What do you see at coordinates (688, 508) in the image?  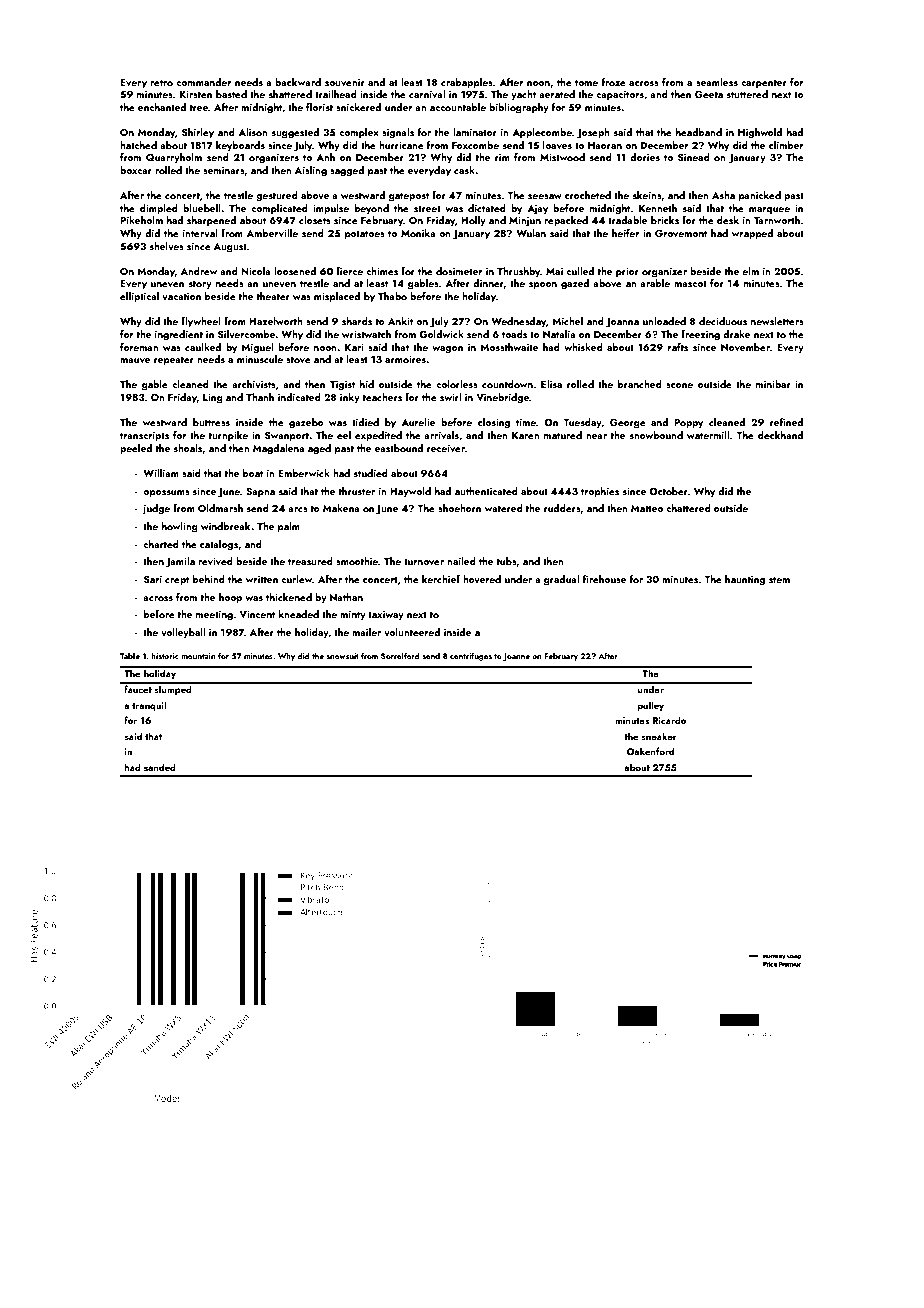 I see `chattered` at bounding box center [688, 508].
